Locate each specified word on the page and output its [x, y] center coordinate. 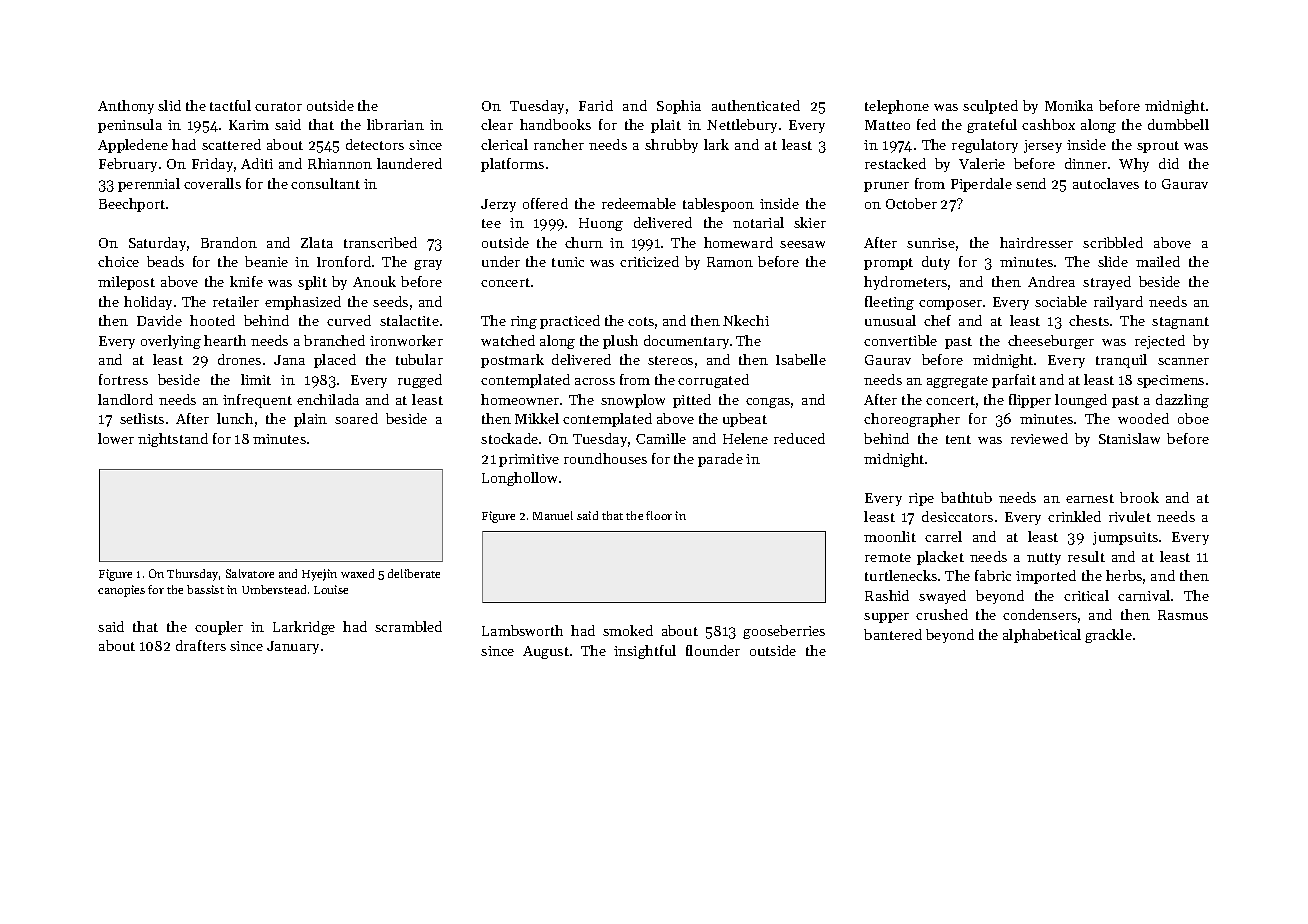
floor [659, 515]
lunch [235, 418]
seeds [390, 301]
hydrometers [905, 283]
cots [641, 321]
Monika [1069, 105]
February [128, 165]
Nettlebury [742, 126]
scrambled [408, 626]
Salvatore [250, 573]
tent [958, 439]
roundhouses [605, 458]
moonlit [890, 536]
